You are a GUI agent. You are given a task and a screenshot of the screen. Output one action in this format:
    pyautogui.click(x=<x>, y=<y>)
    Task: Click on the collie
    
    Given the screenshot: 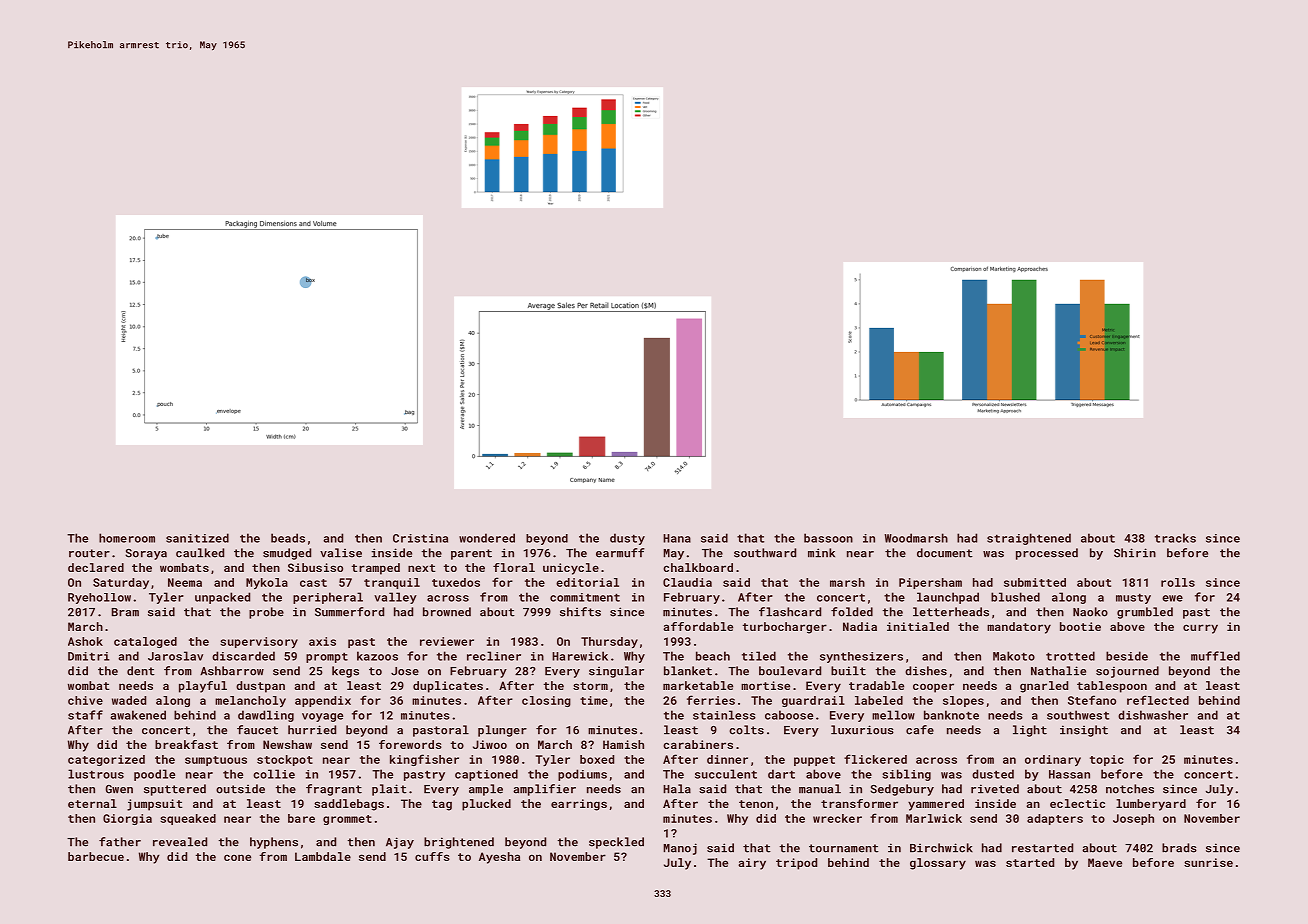 What is the action you would take?
    pyautogui.click(x=274, y=774)
